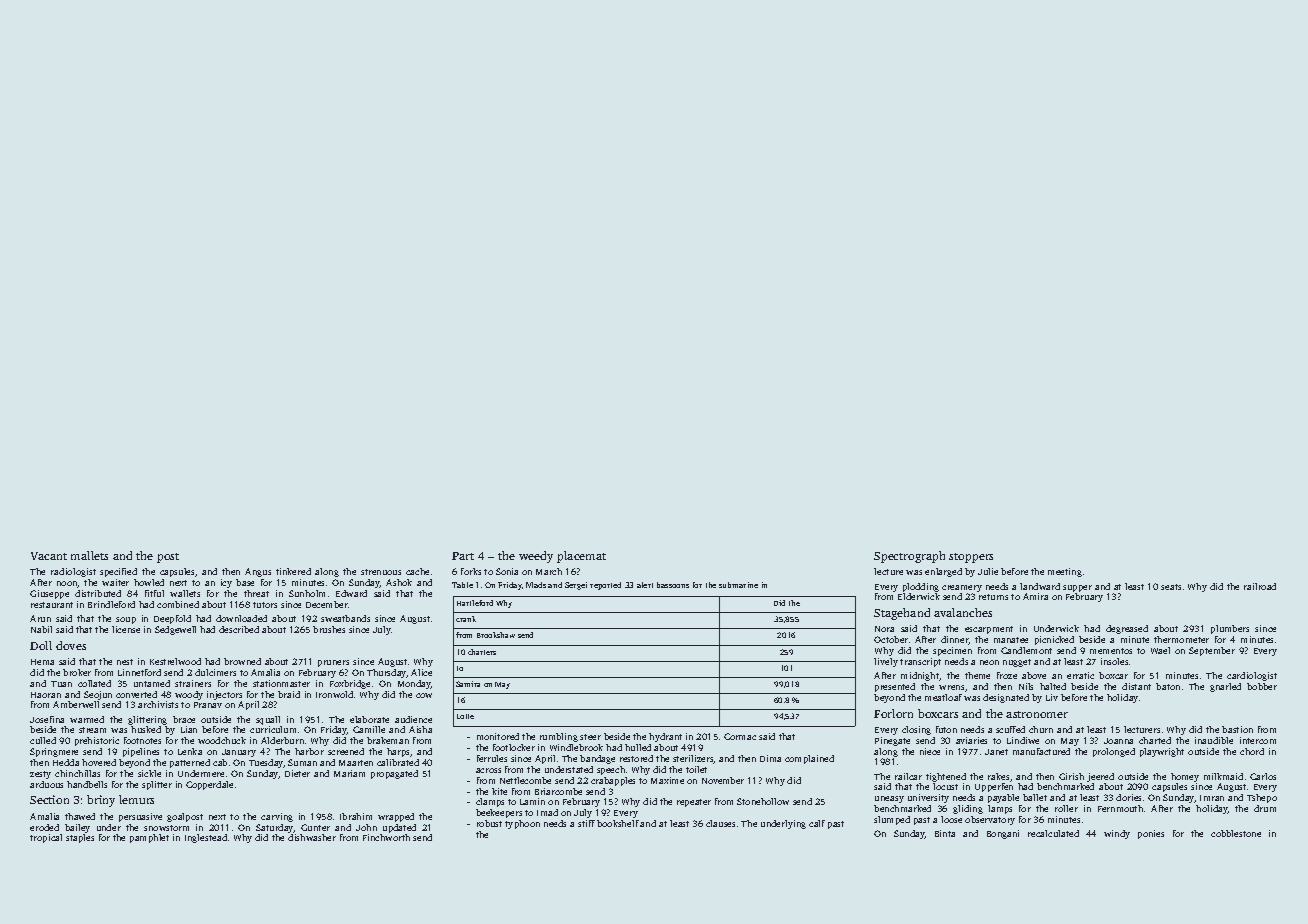 This page has width=1308, height=924. I want to click on tutors, so click(265, 605).
